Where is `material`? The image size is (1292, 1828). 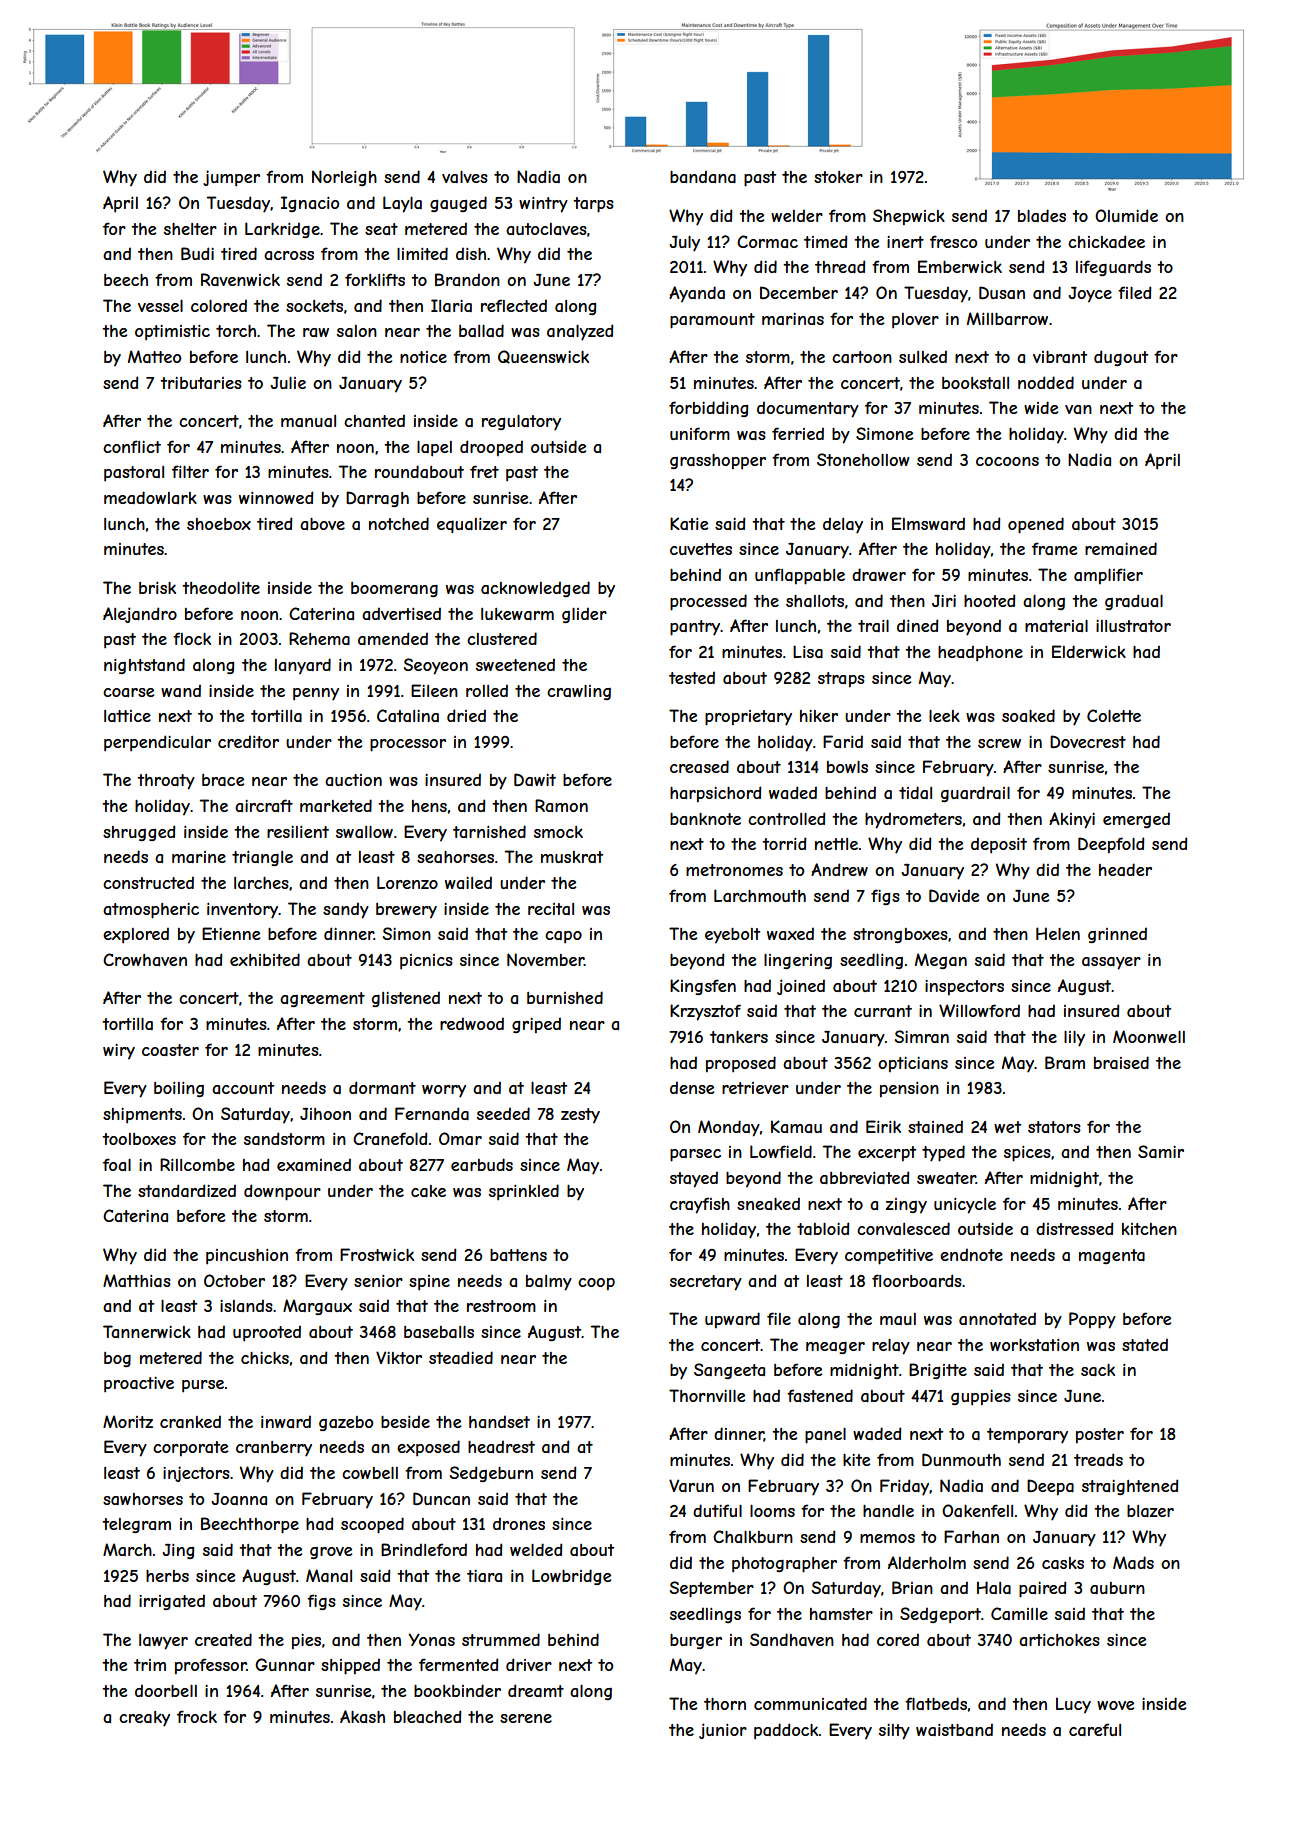 material is located at coordinates (1056, 626).
